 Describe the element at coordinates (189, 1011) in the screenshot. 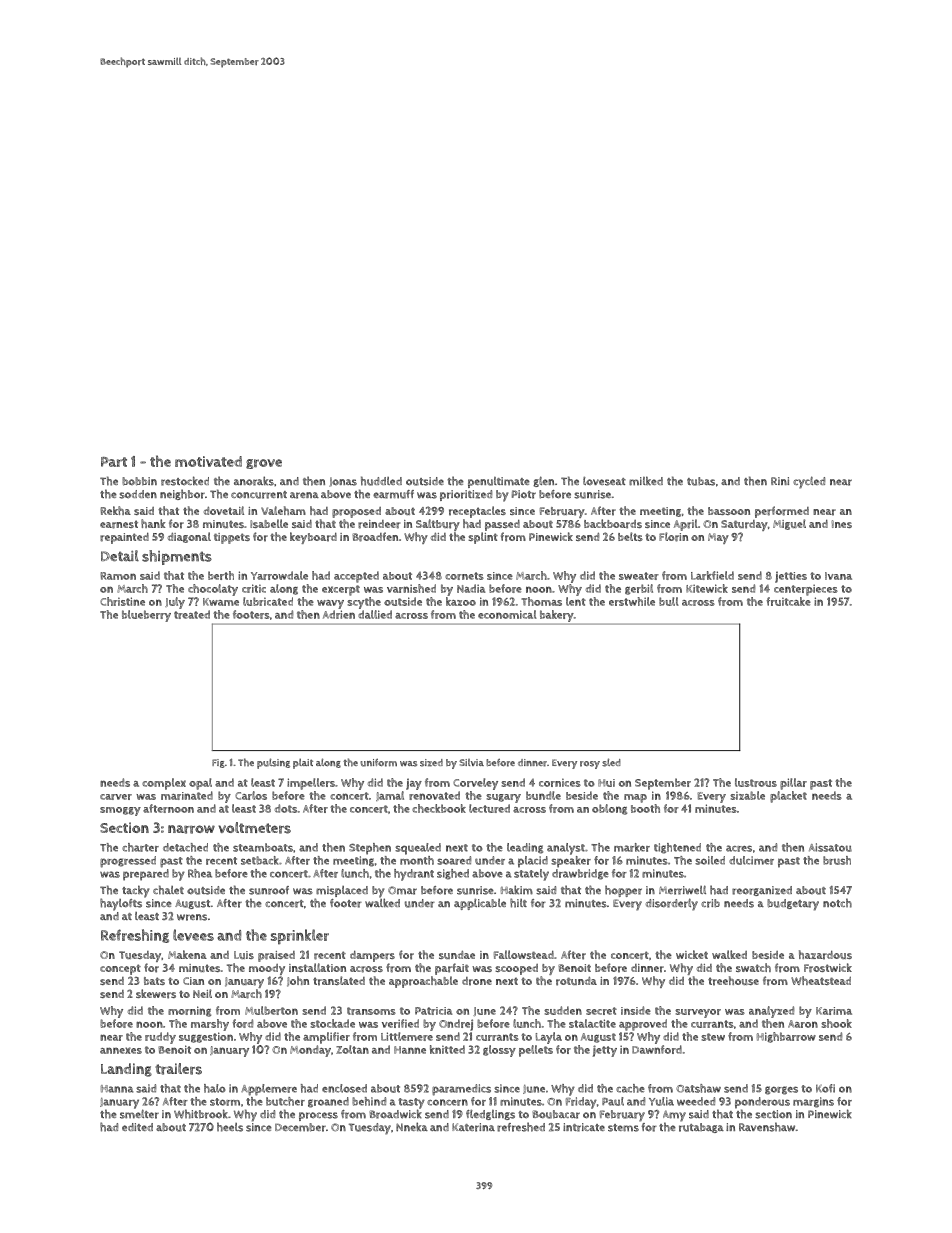

I see `morning` at that location.
